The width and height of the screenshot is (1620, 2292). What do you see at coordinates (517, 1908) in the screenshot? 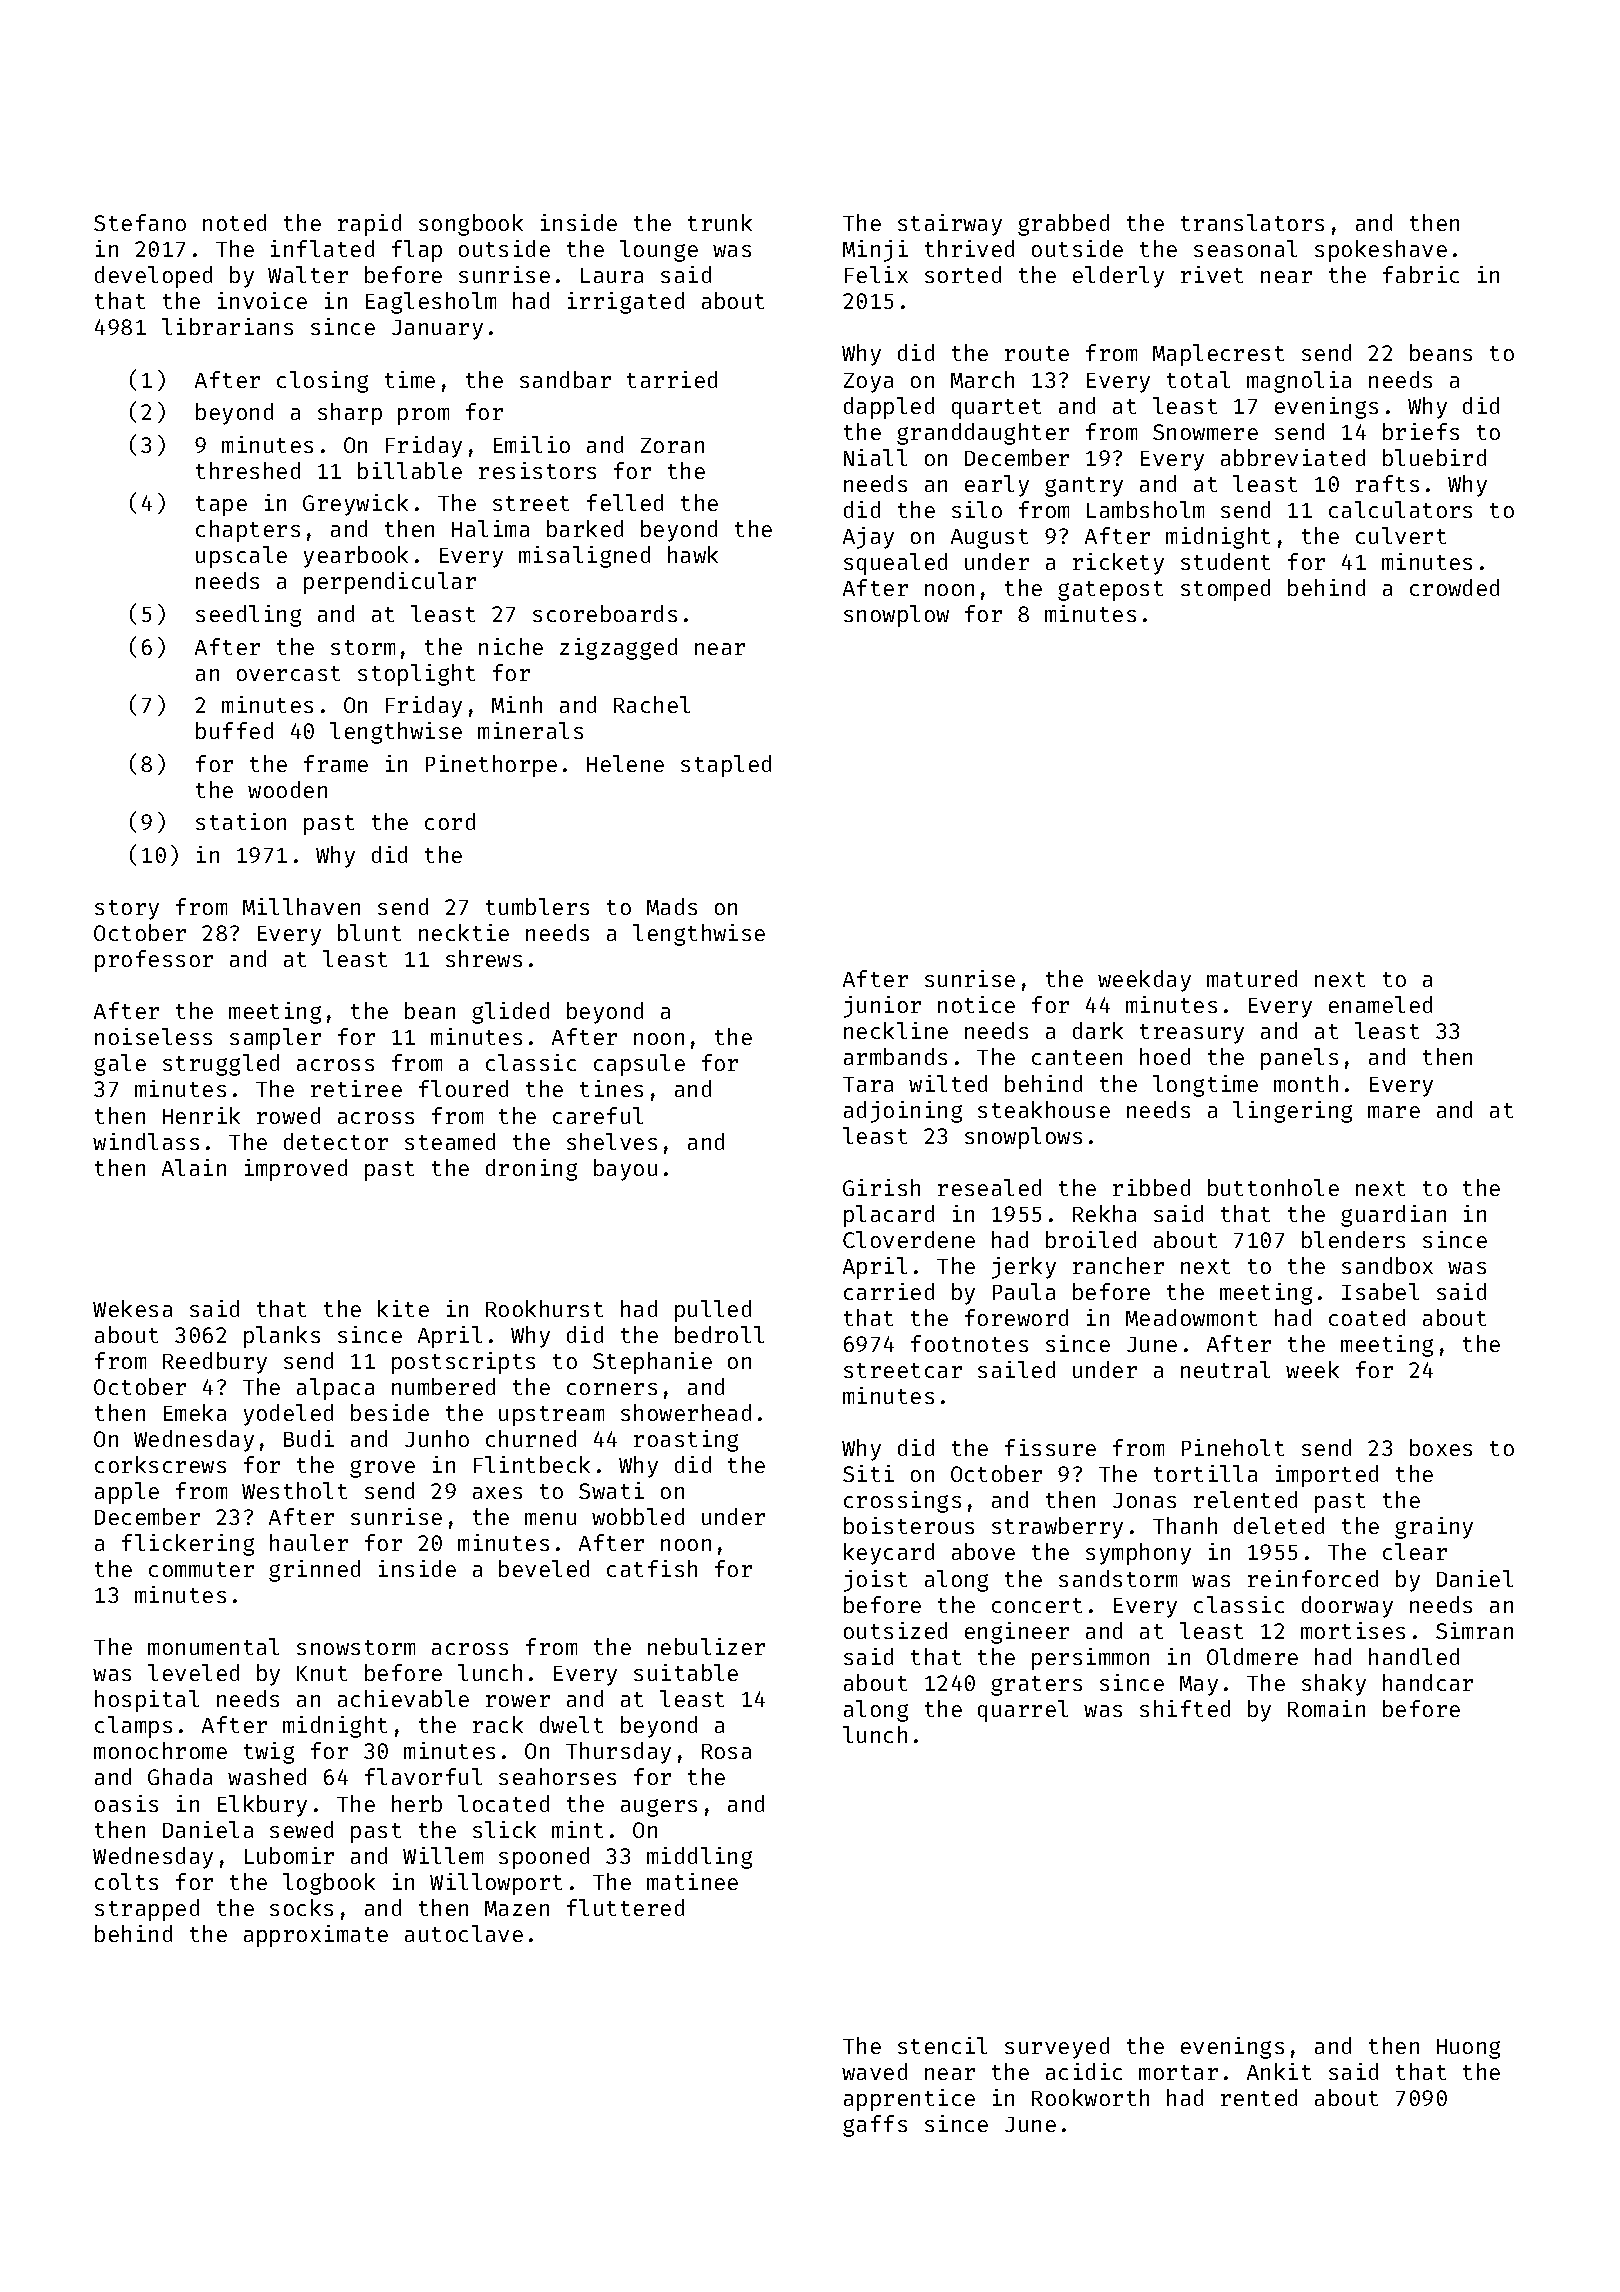
I see `Mazen` at bounding box center [517, 1908].
